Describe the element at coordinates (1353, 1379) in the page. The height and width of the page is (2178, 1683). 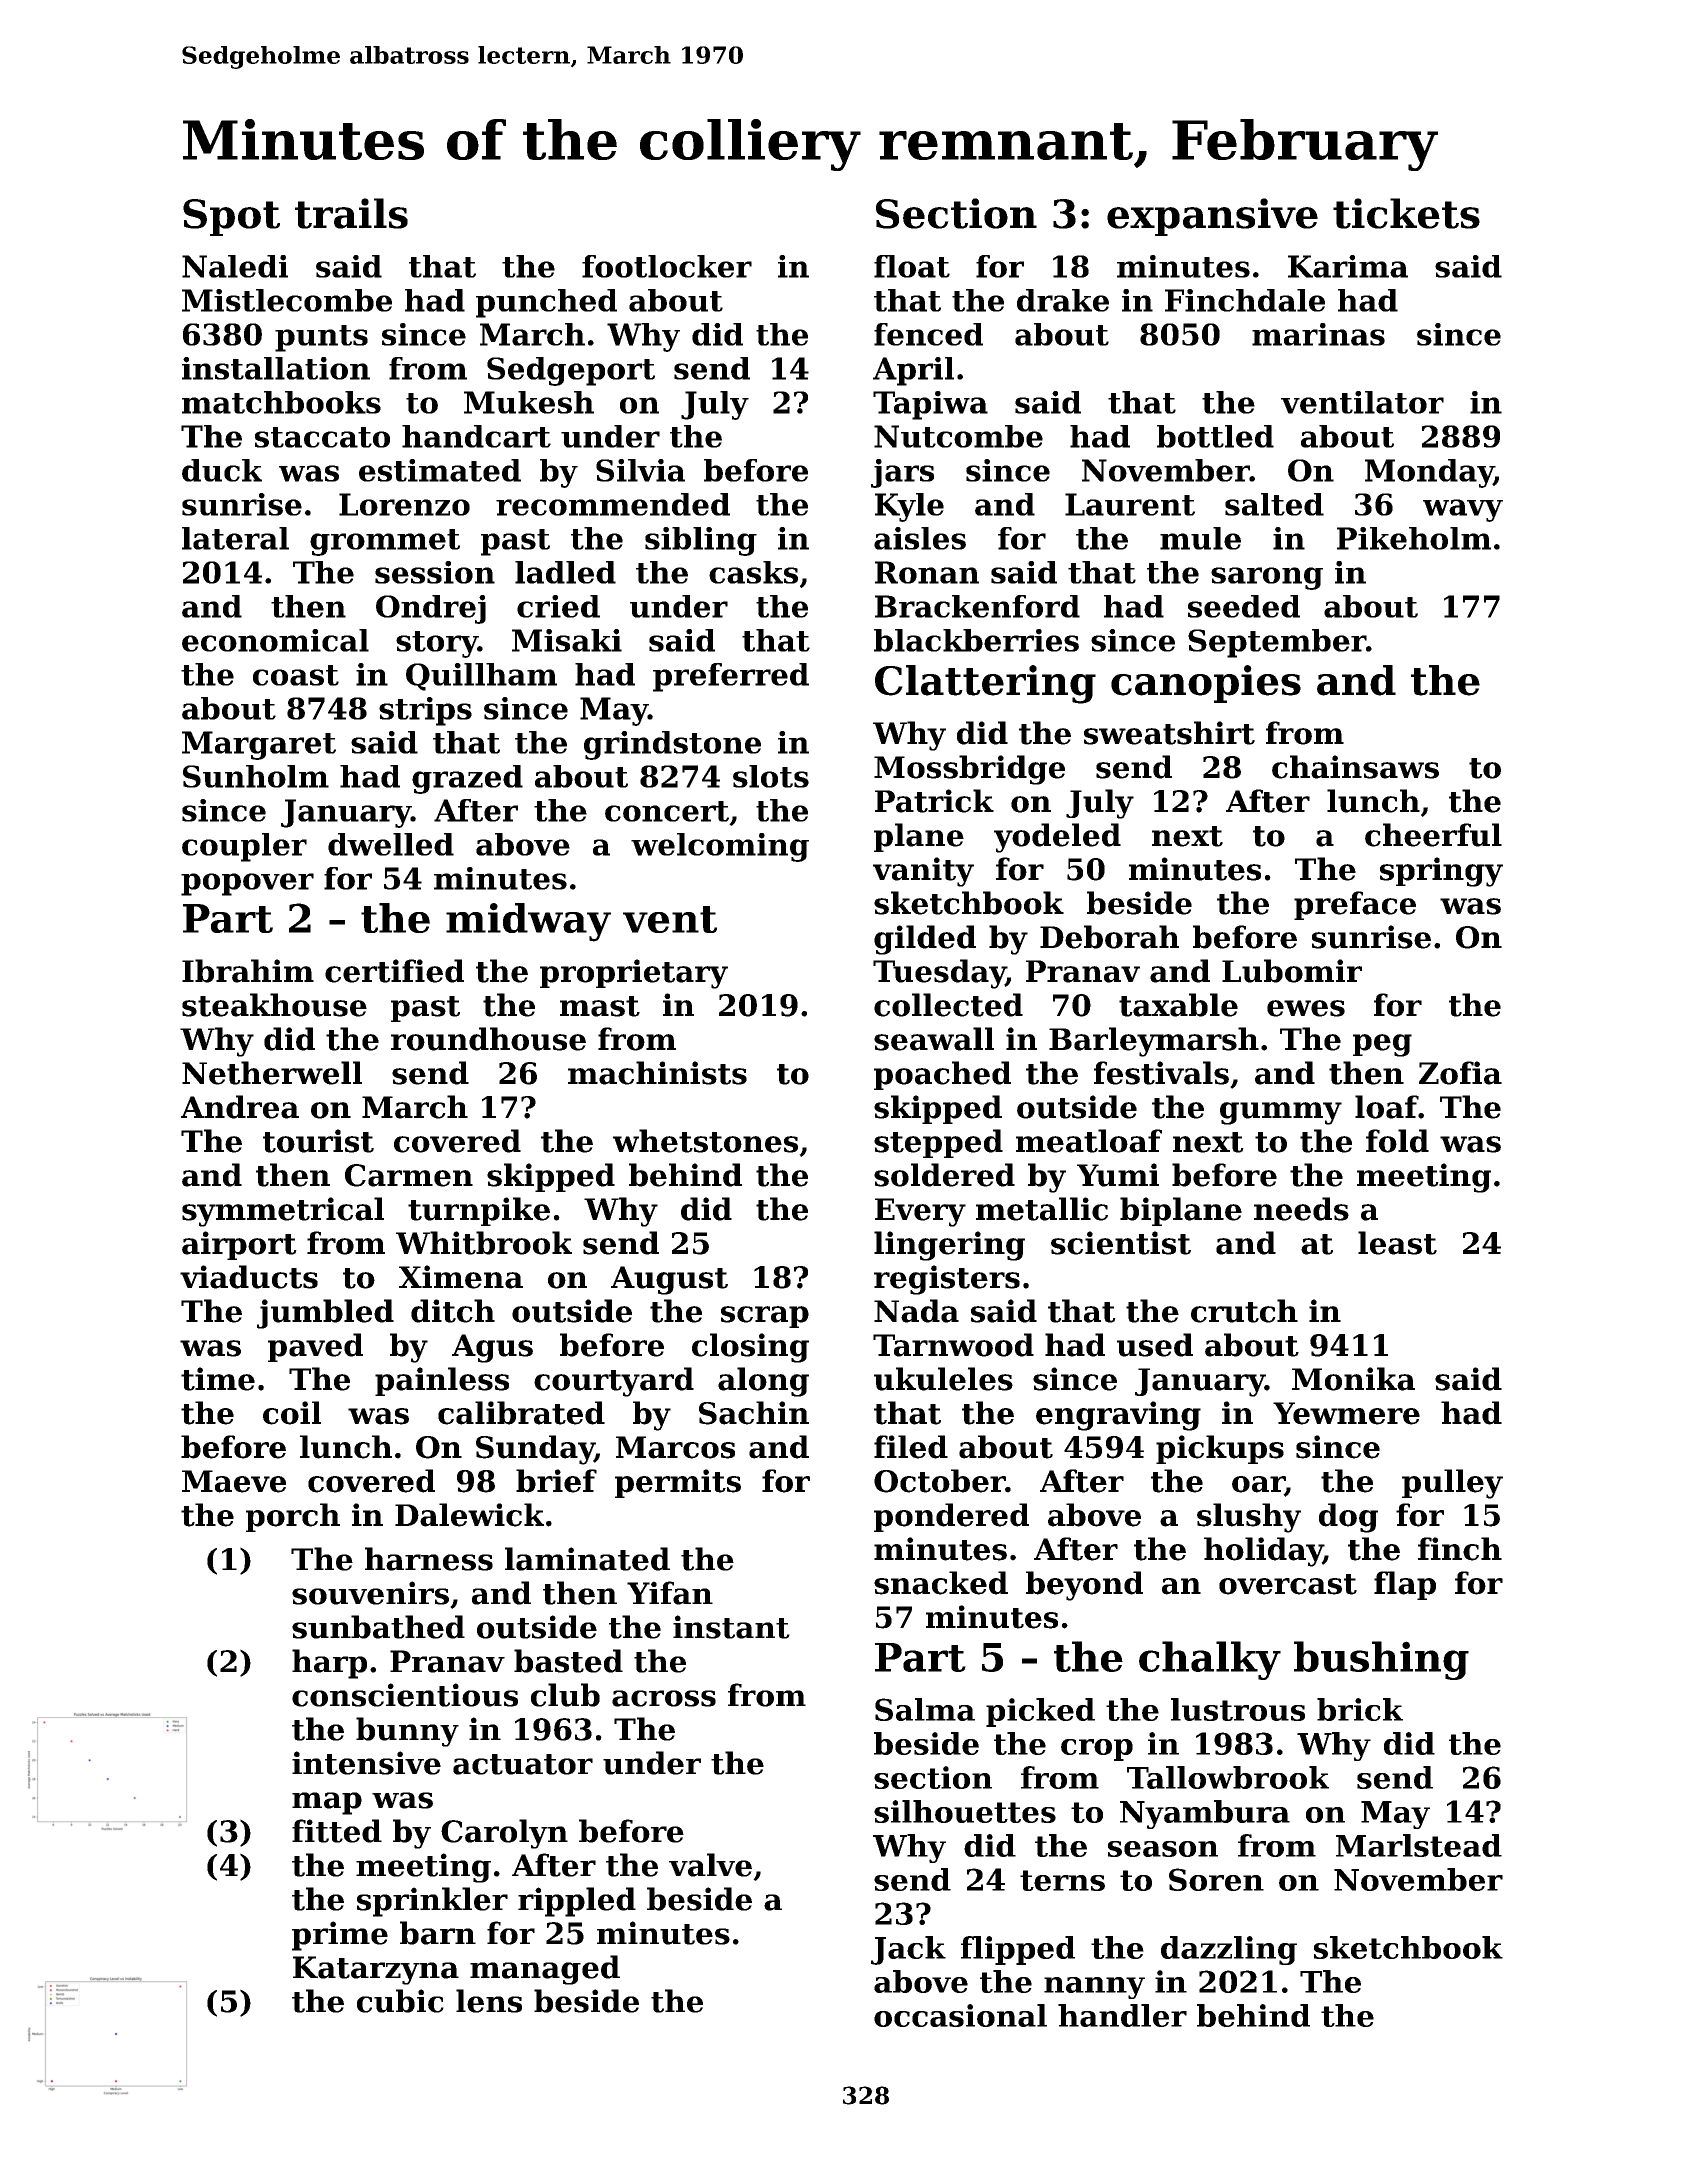
I see `Monika` at that location.
